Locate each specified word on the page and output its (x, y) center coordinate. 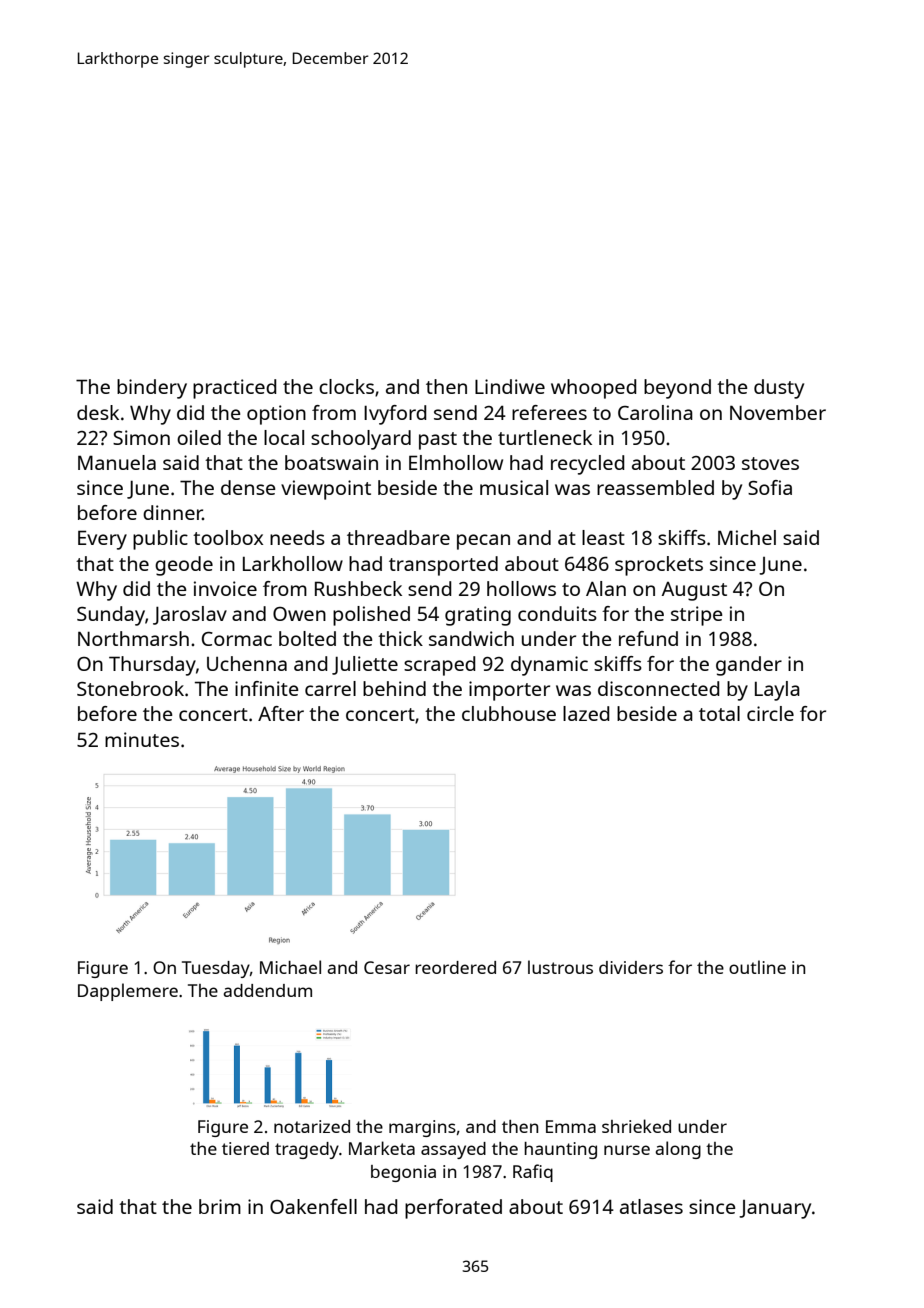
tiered (245, 1148)
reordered (455, 967)
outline (757, 967)
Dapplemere (128, 992)
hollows (521, 588)
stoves (770, 463)
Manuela (117, 462)
